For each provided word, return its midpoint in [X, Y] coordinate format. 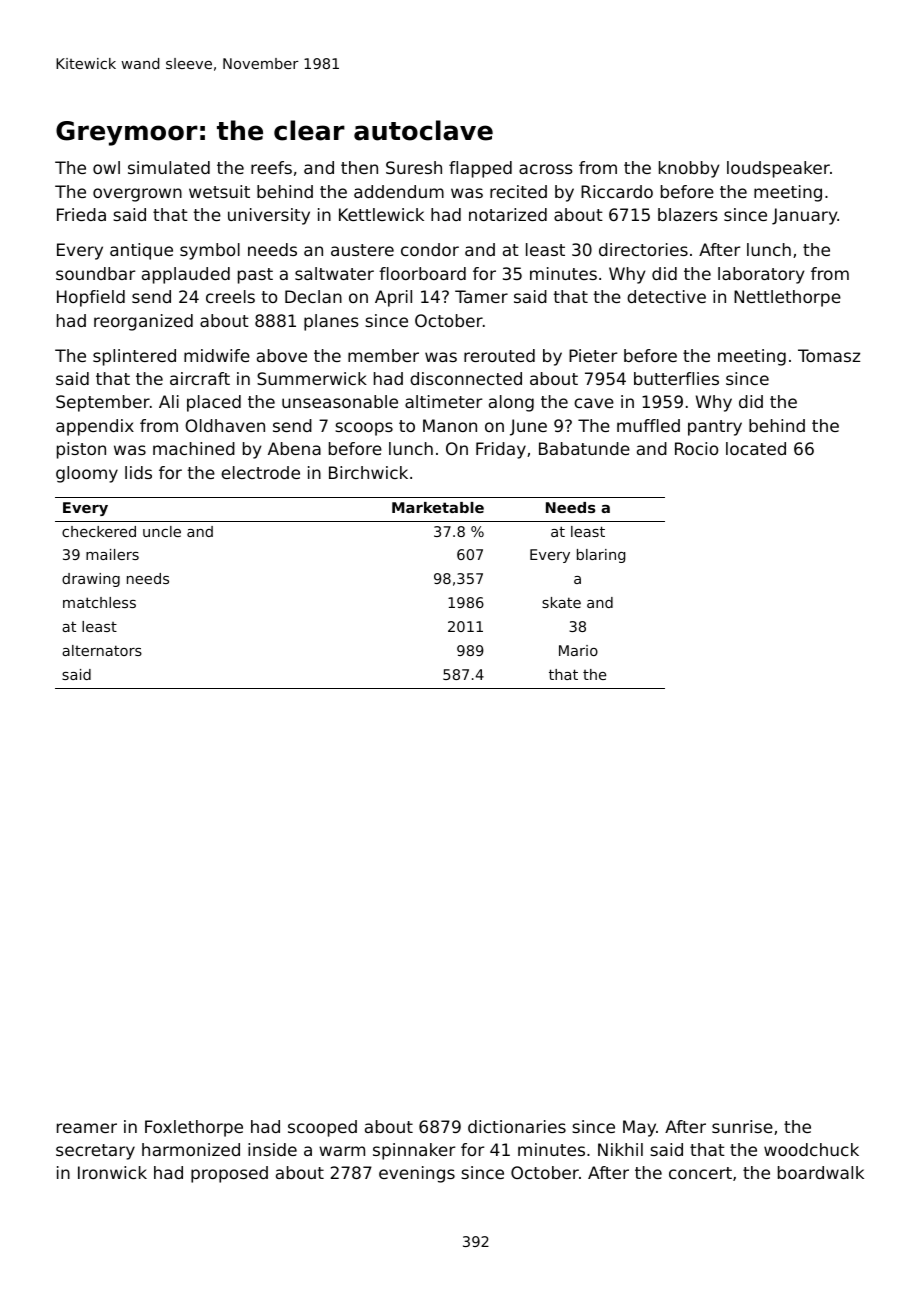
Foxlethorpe [194, 1128]
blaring [601, 556]
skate [561, 602]
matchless [99, 602]
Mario [578, 650]
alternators [102, 650]
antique [141, 251]
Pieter [593, 355]
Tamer [481, 296]
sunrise [742, 1126]
